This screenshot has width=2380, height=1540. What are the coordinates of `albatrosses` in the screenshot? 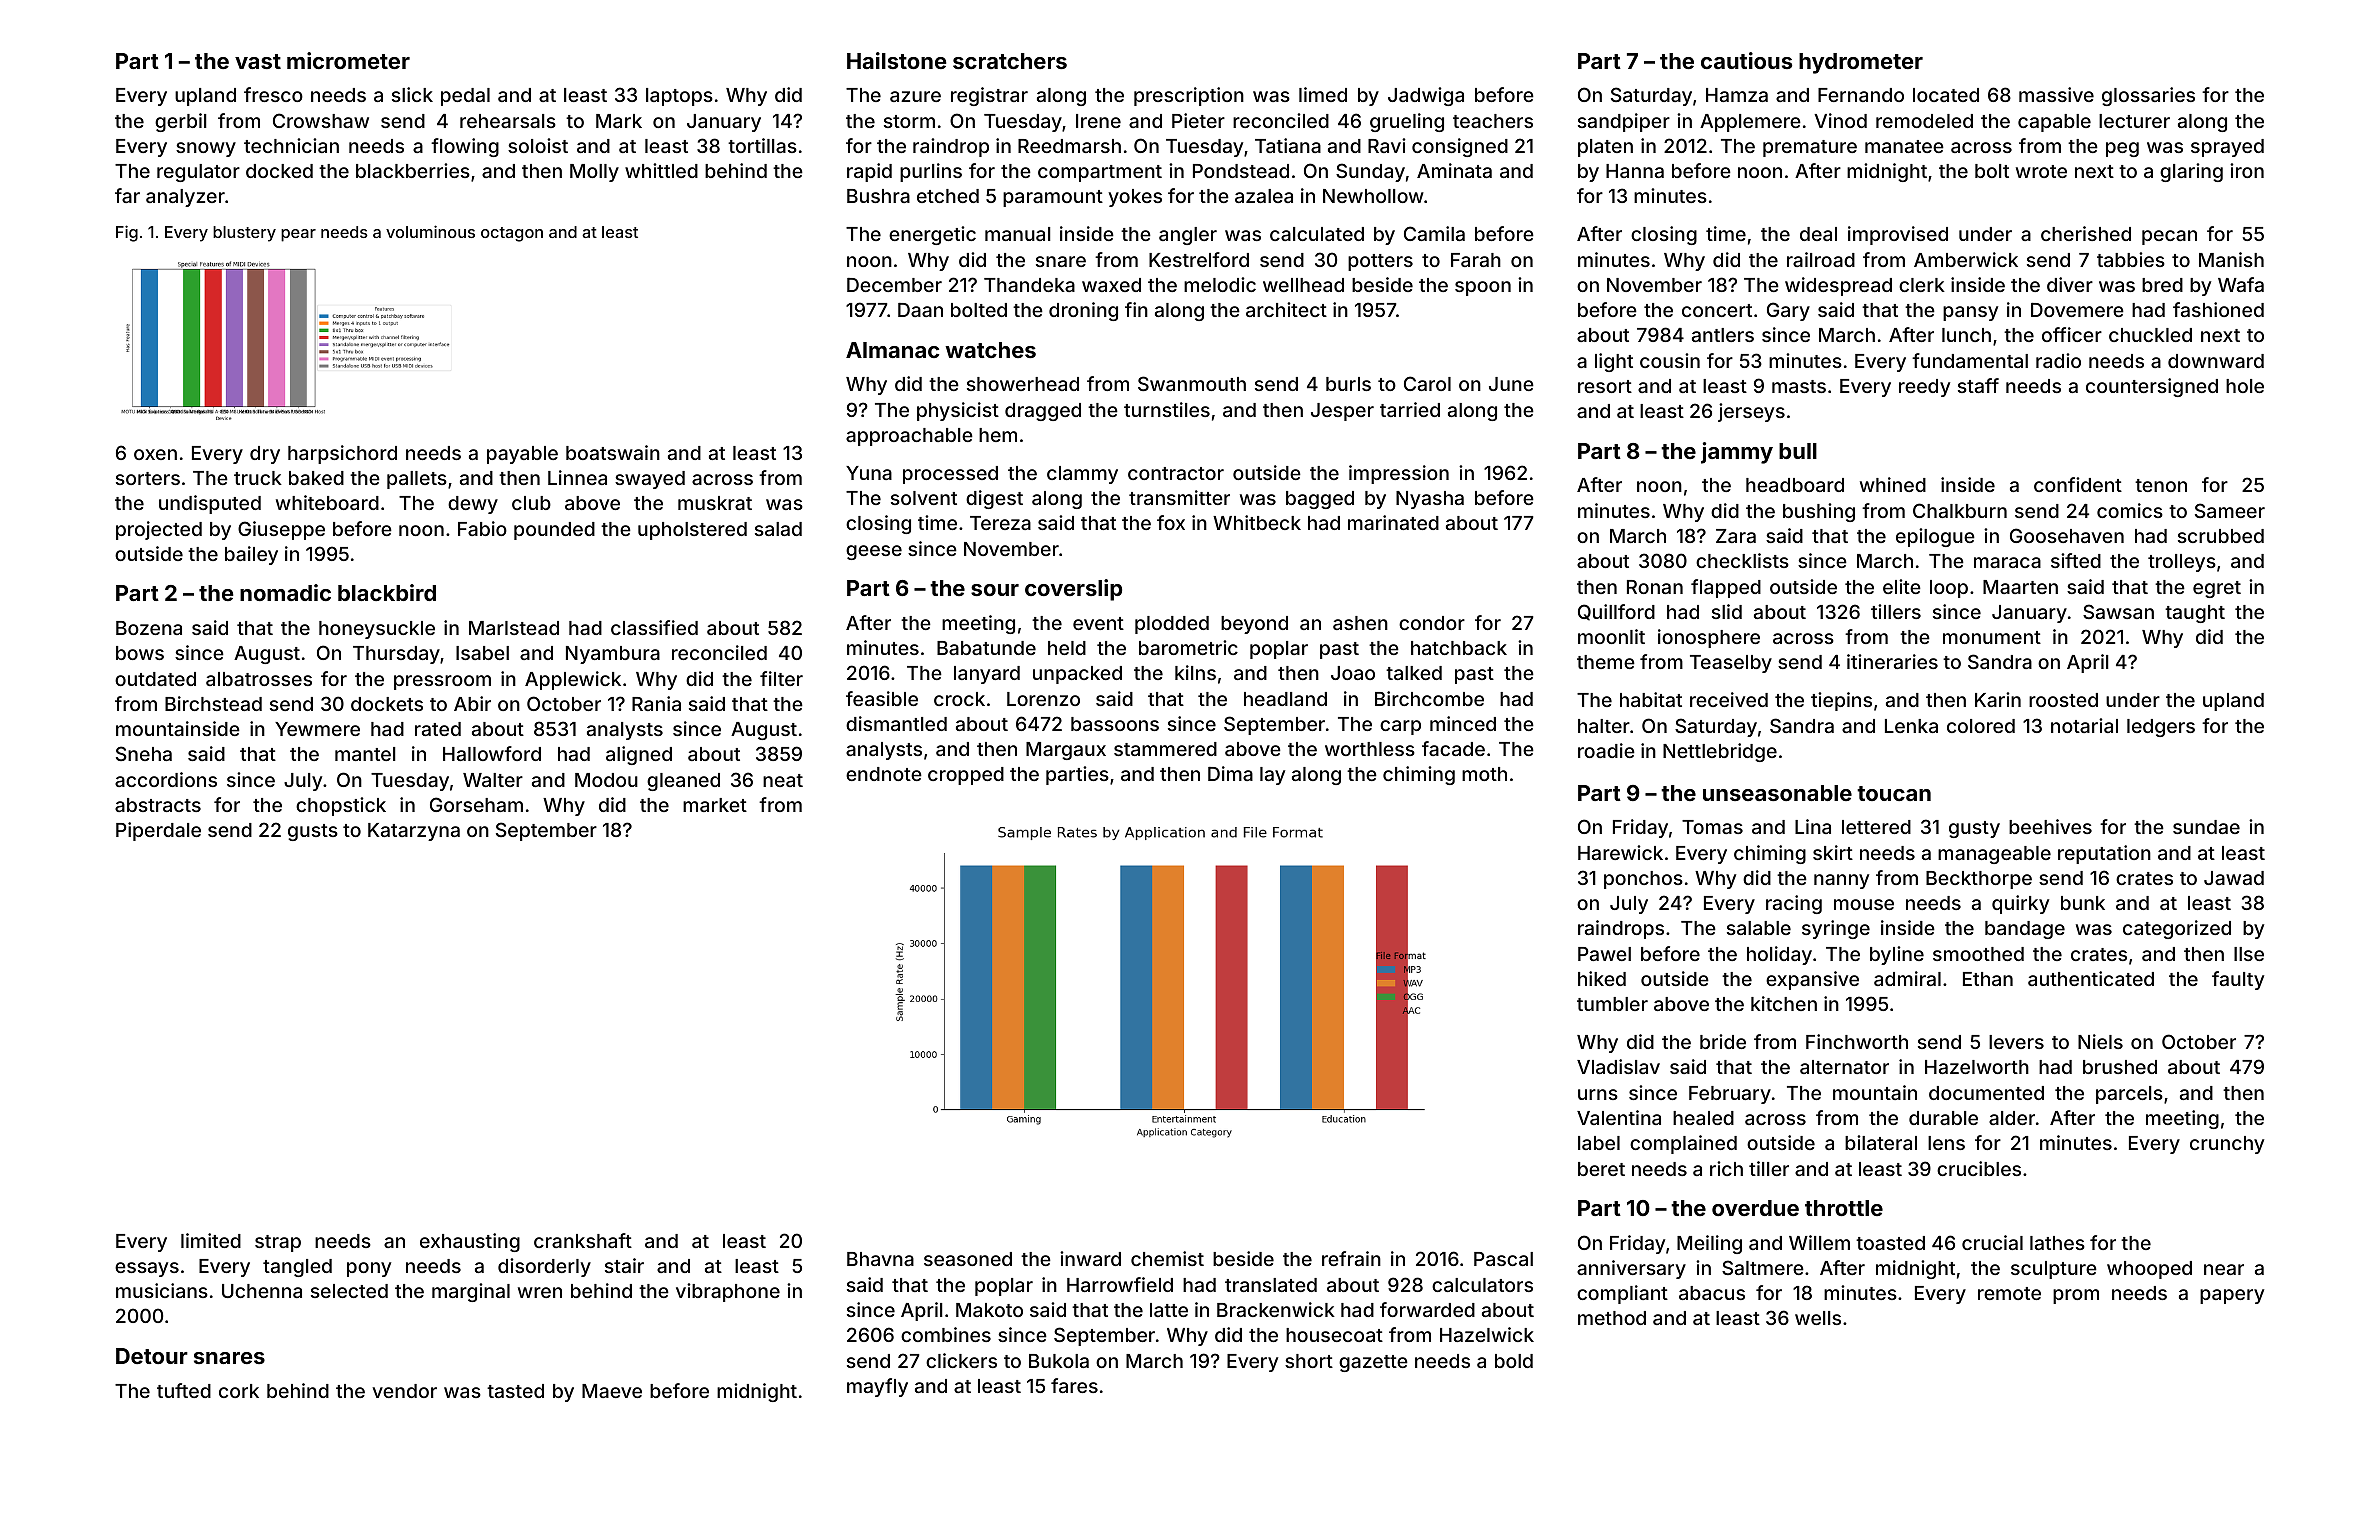 It's located at (259, 679).
